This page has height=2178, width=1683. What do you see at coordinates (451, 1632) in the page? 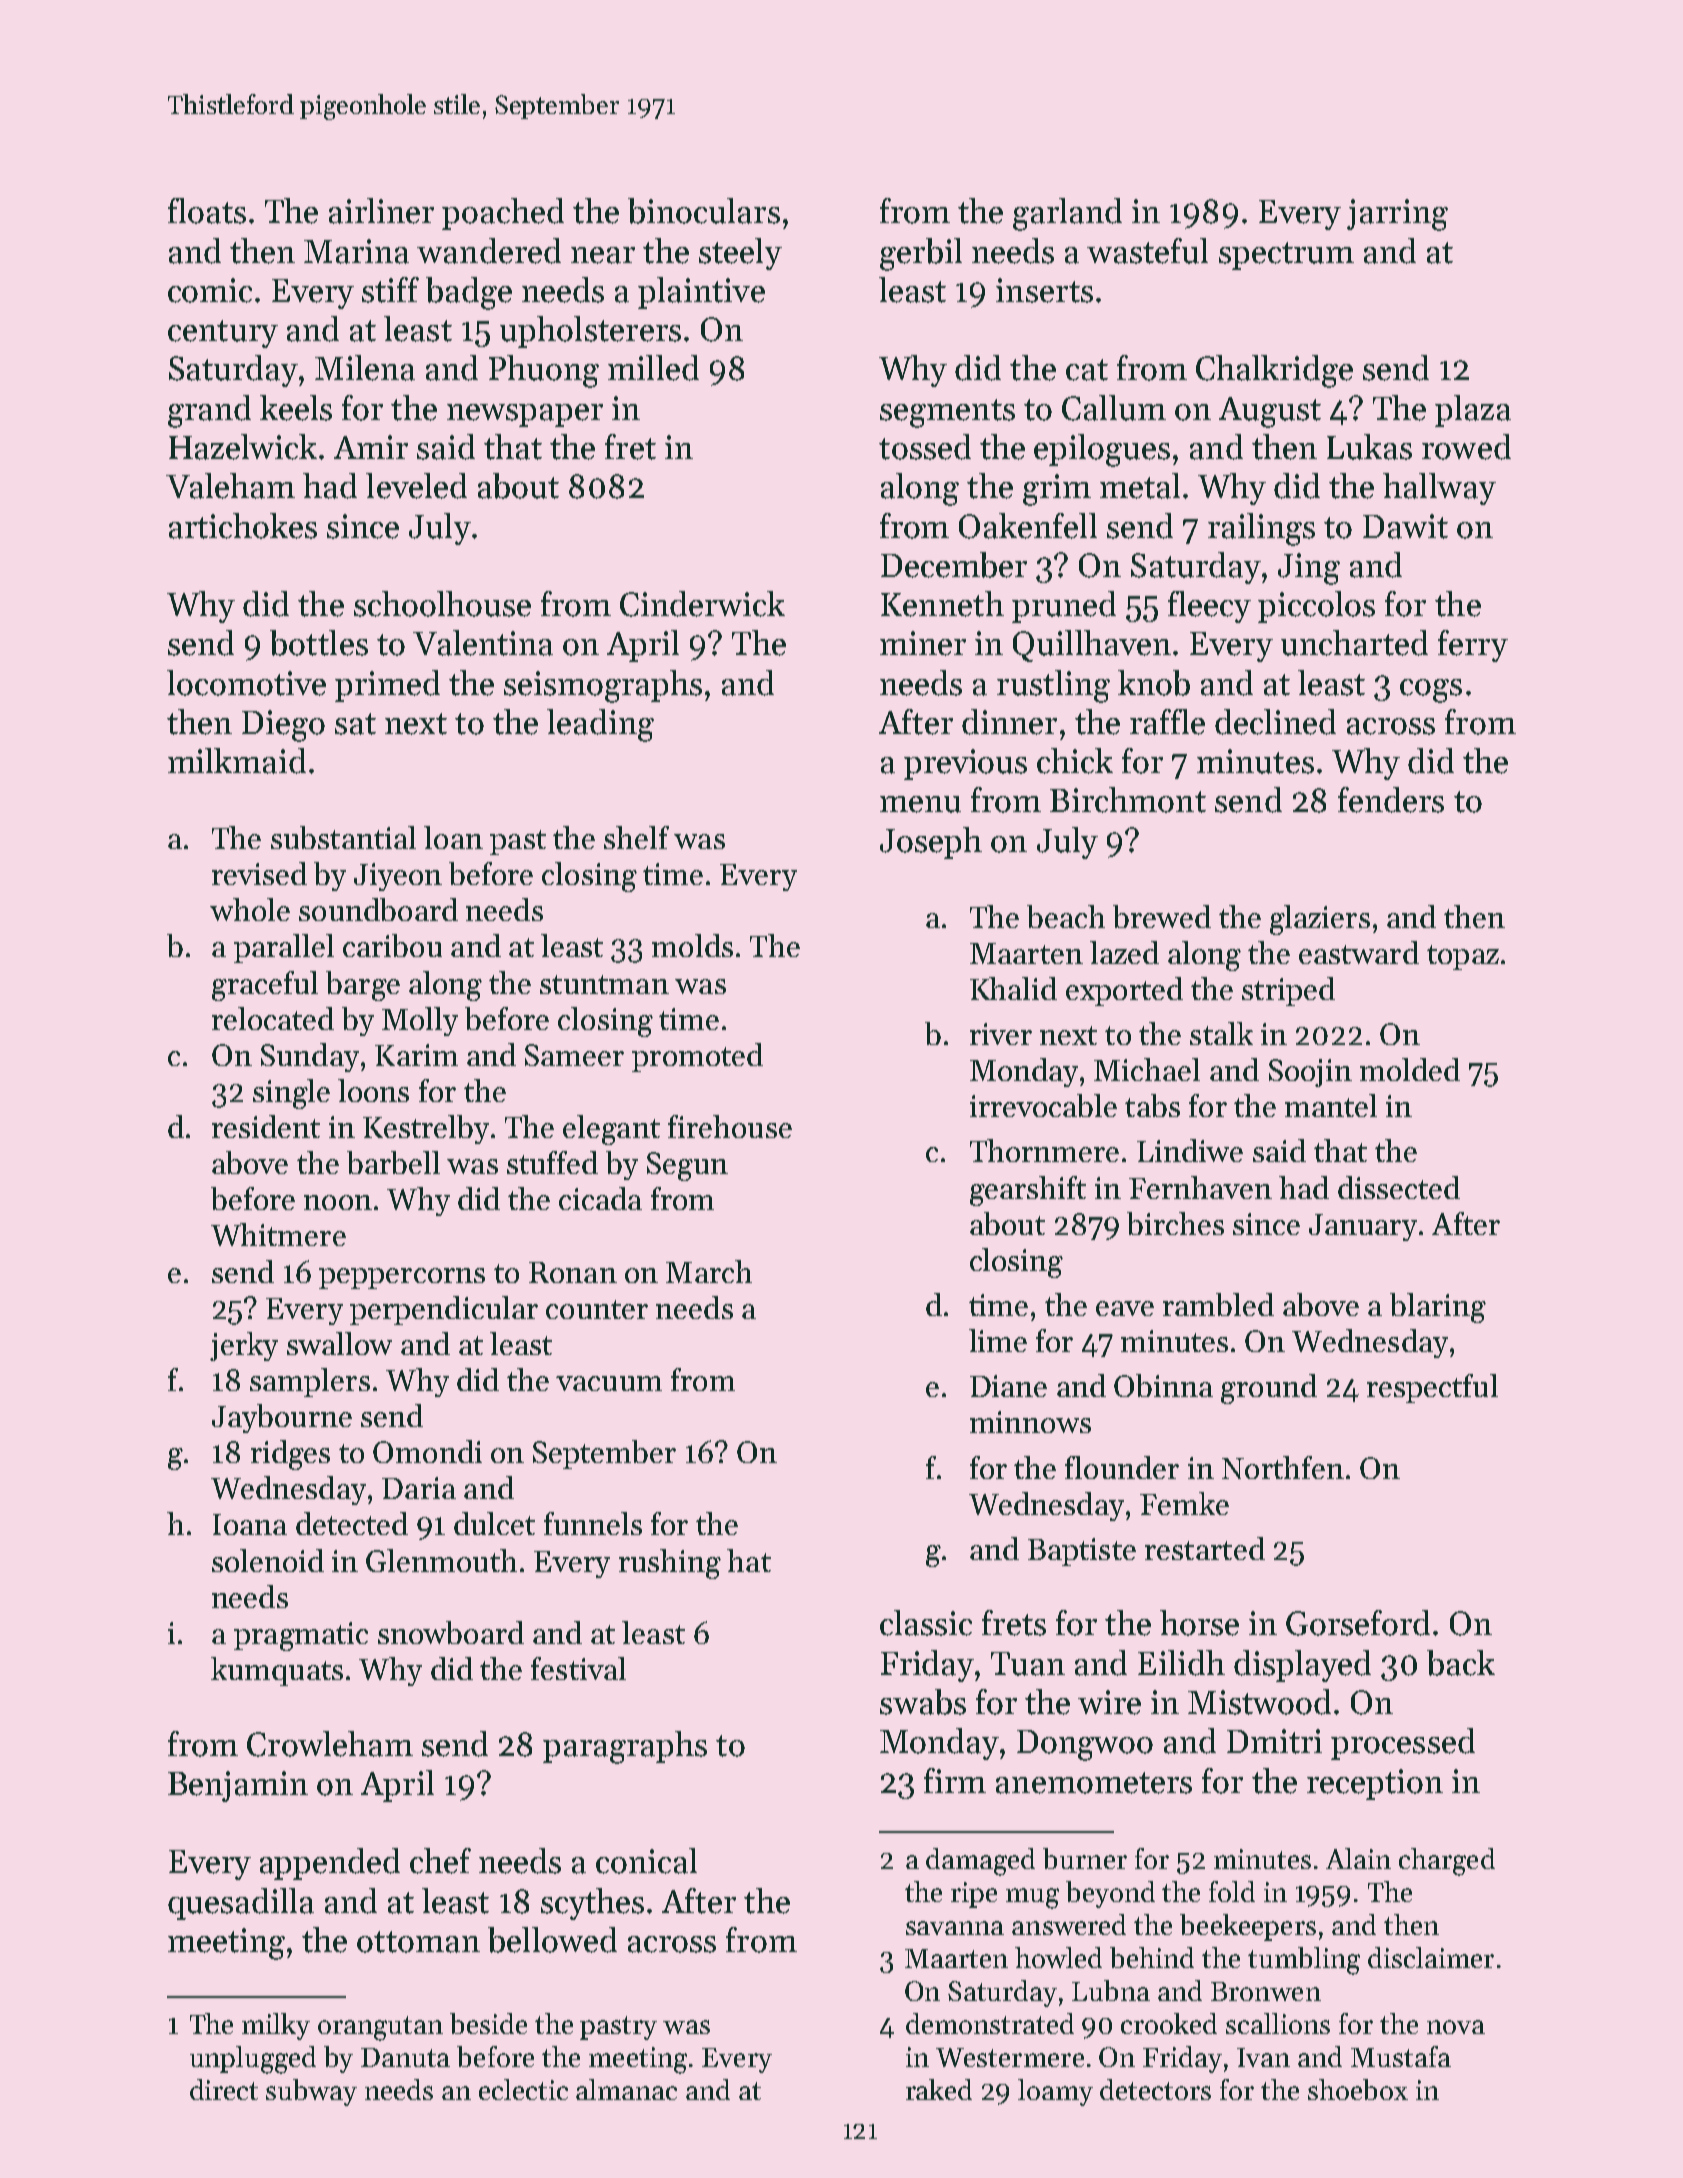
I see `snowboard` at bounding box center [451, 1632].
